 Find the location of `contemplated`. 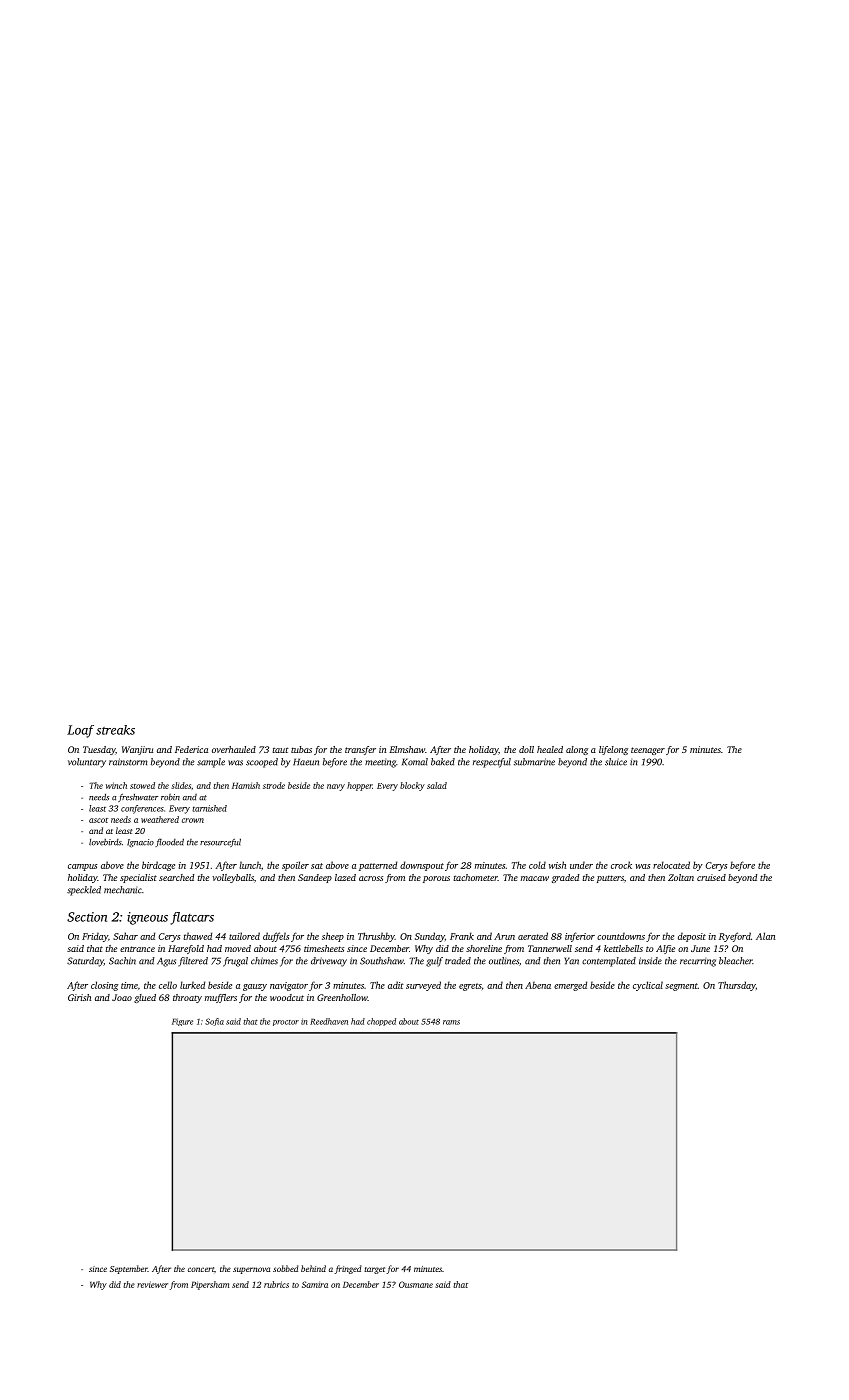

contemplated is located at coordinates (609, 962).
